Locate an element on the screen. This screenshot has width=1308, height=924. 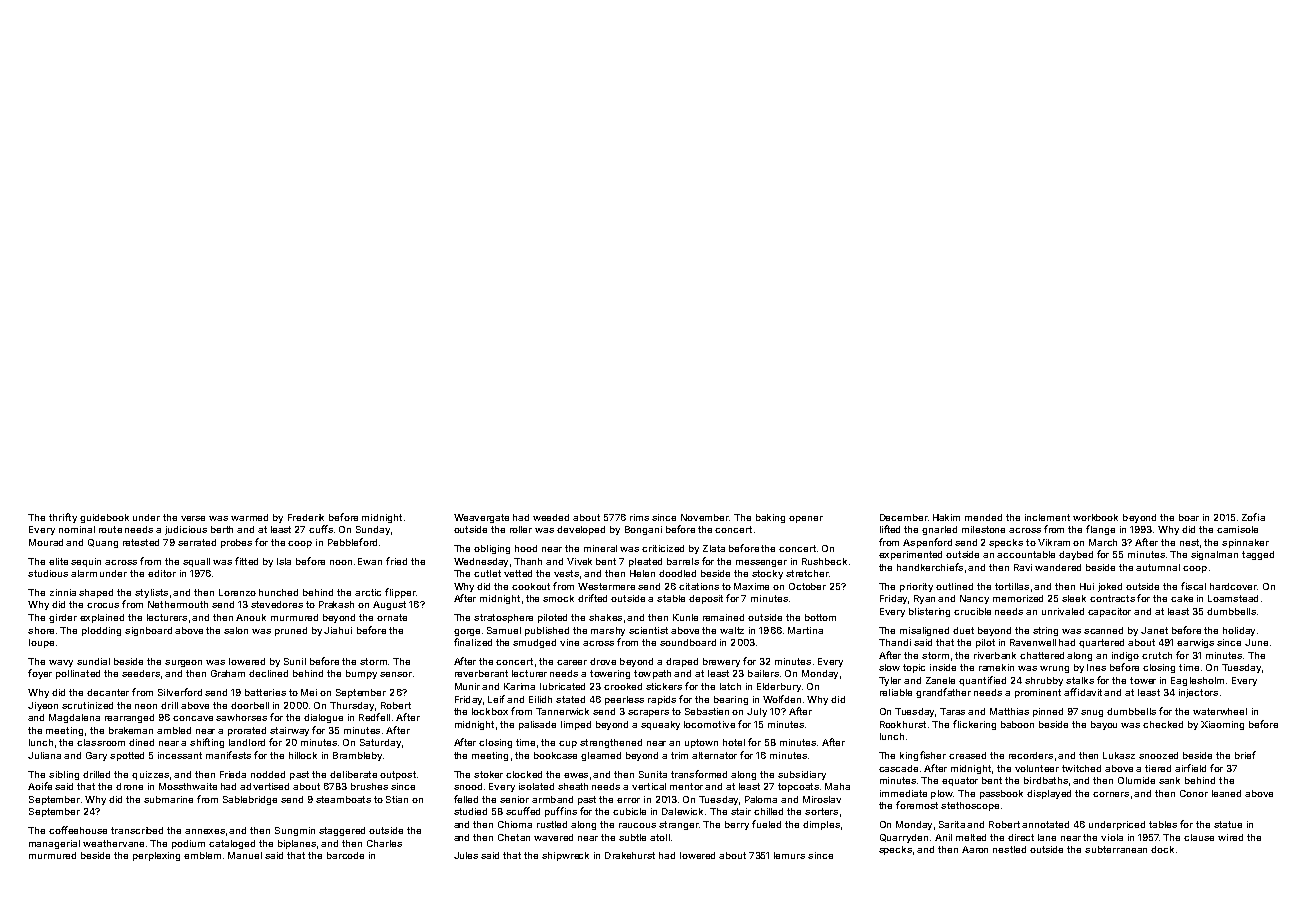
wired is located at coordinates (1230, 837).
